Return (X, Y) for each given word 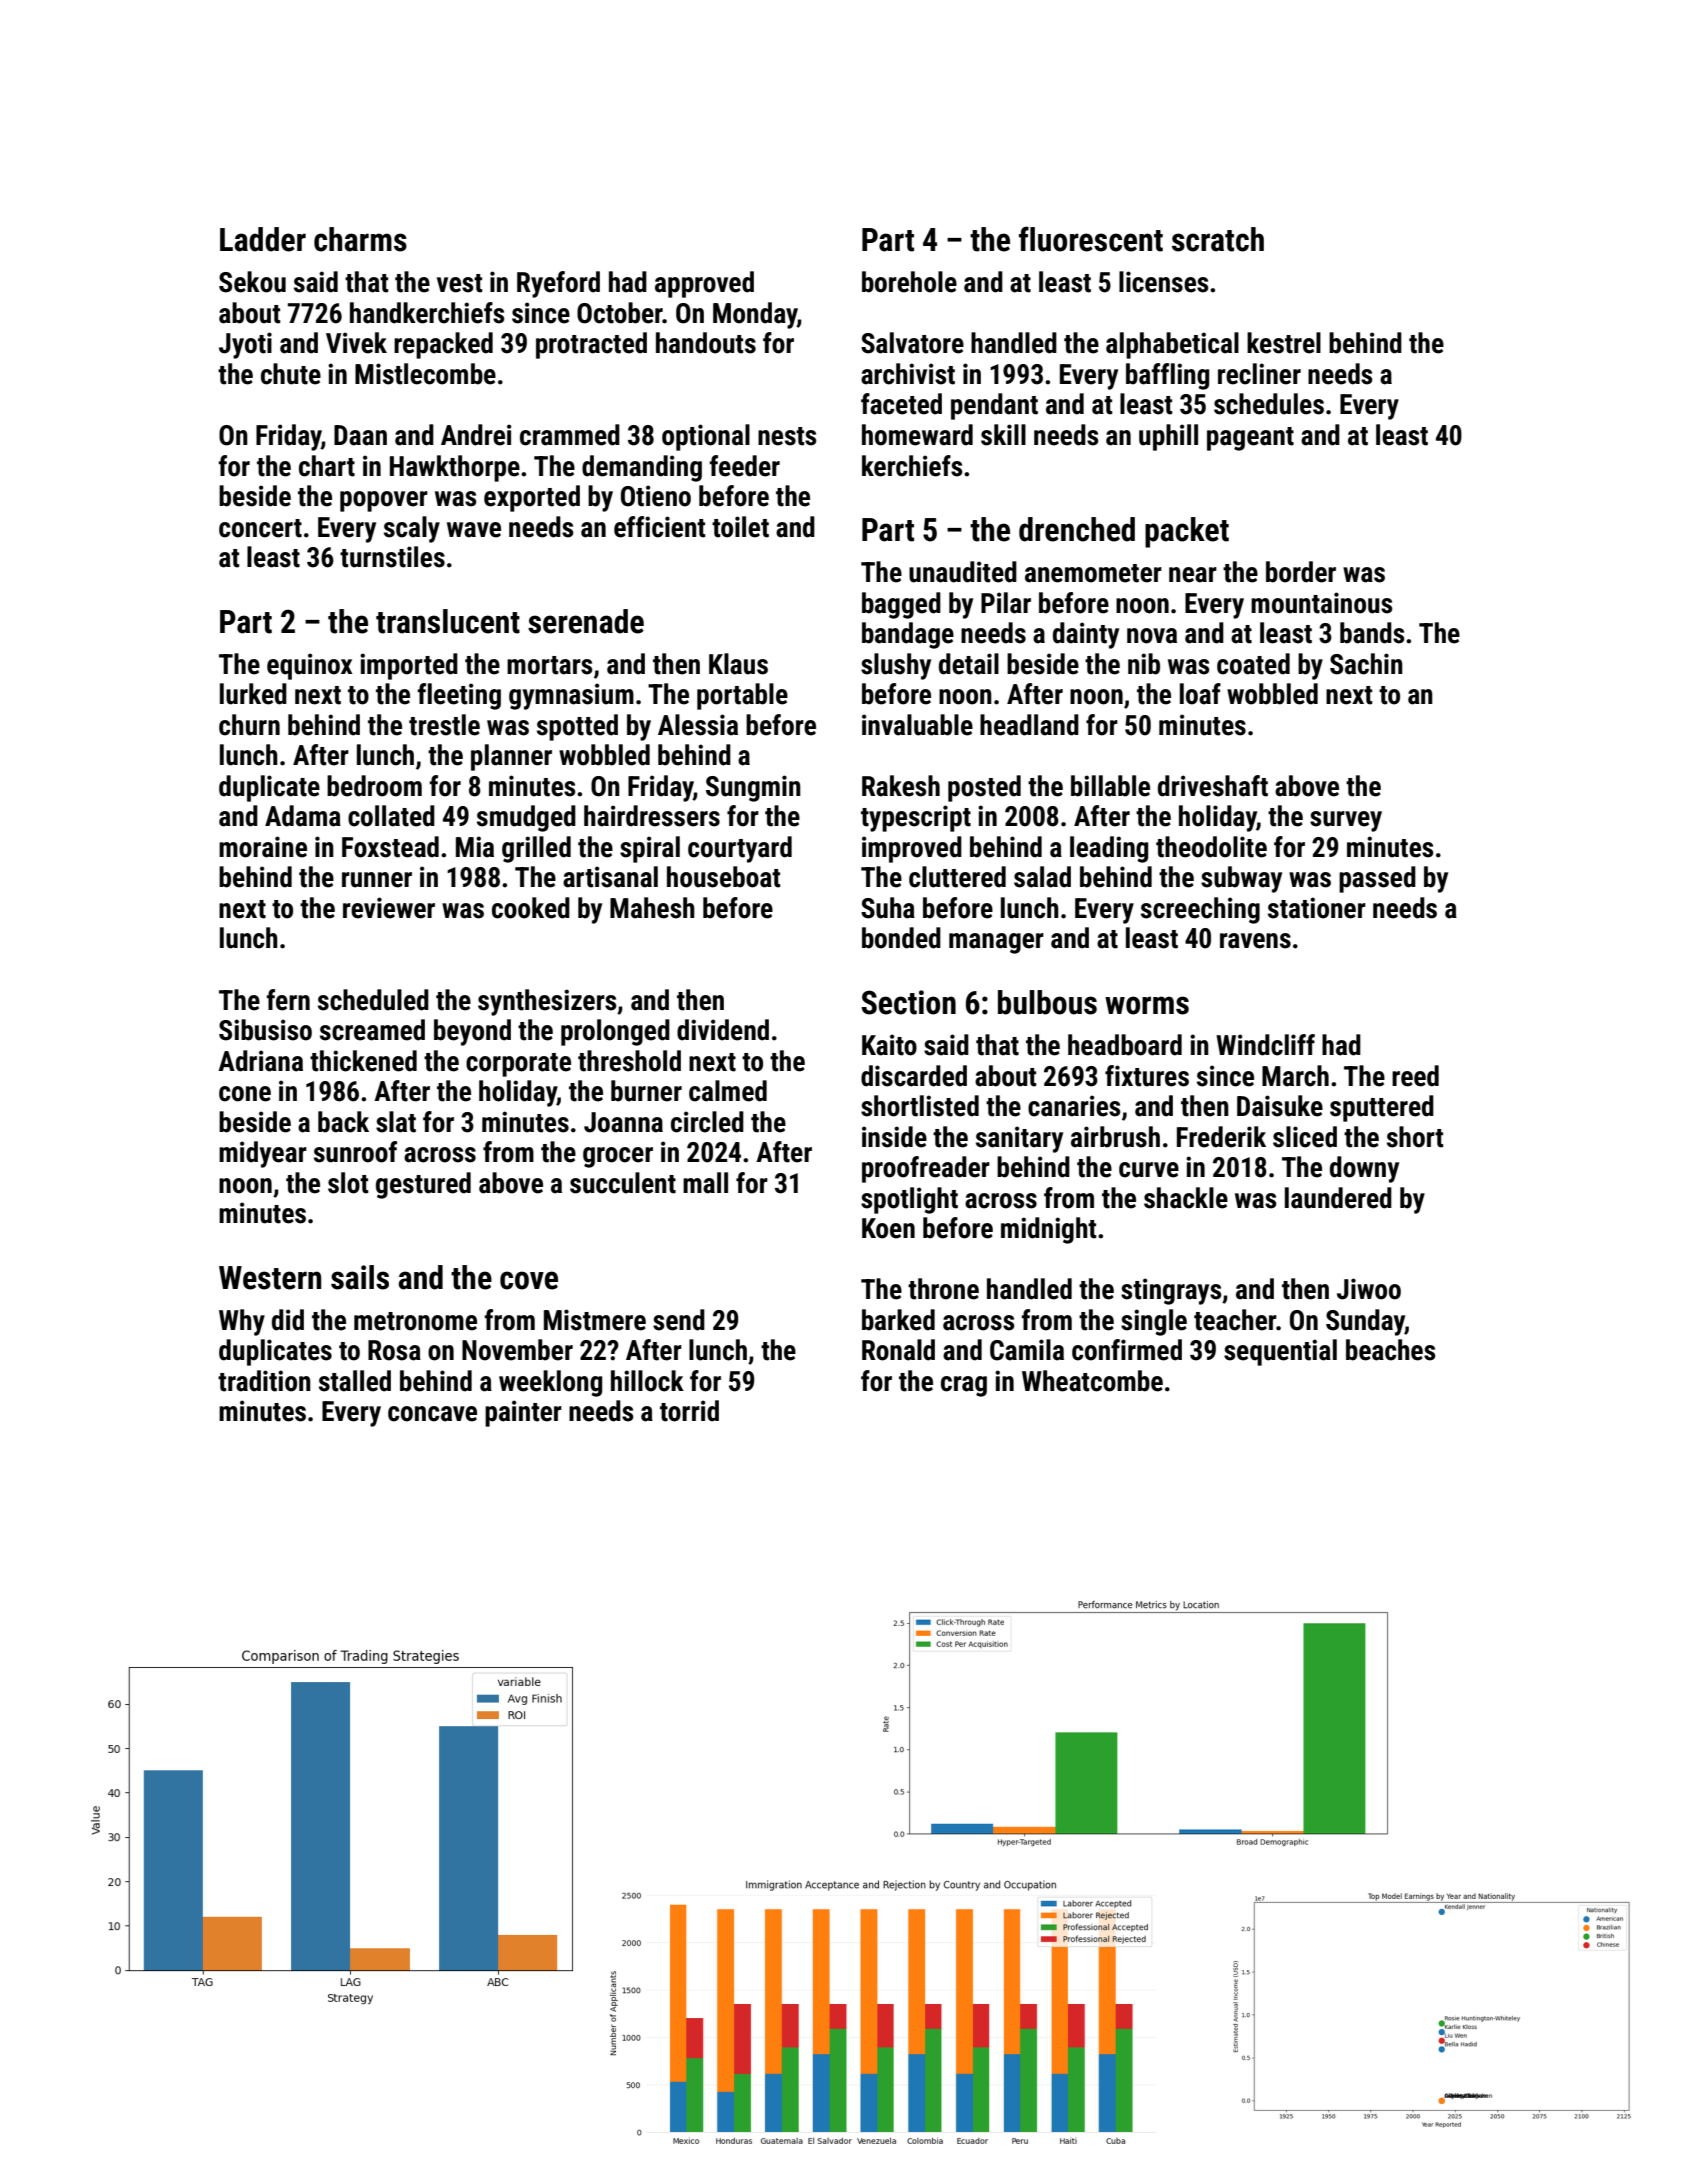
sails (360, 1277)
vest (459, 283)
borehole (909, 282)
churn (249, 725)
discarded (914, 1076)
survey (1346, 821)
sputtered (1382, 1108)
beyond (472, 1032)
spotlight (909, 1200)
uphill (1168, 437)
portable (742, 696)
